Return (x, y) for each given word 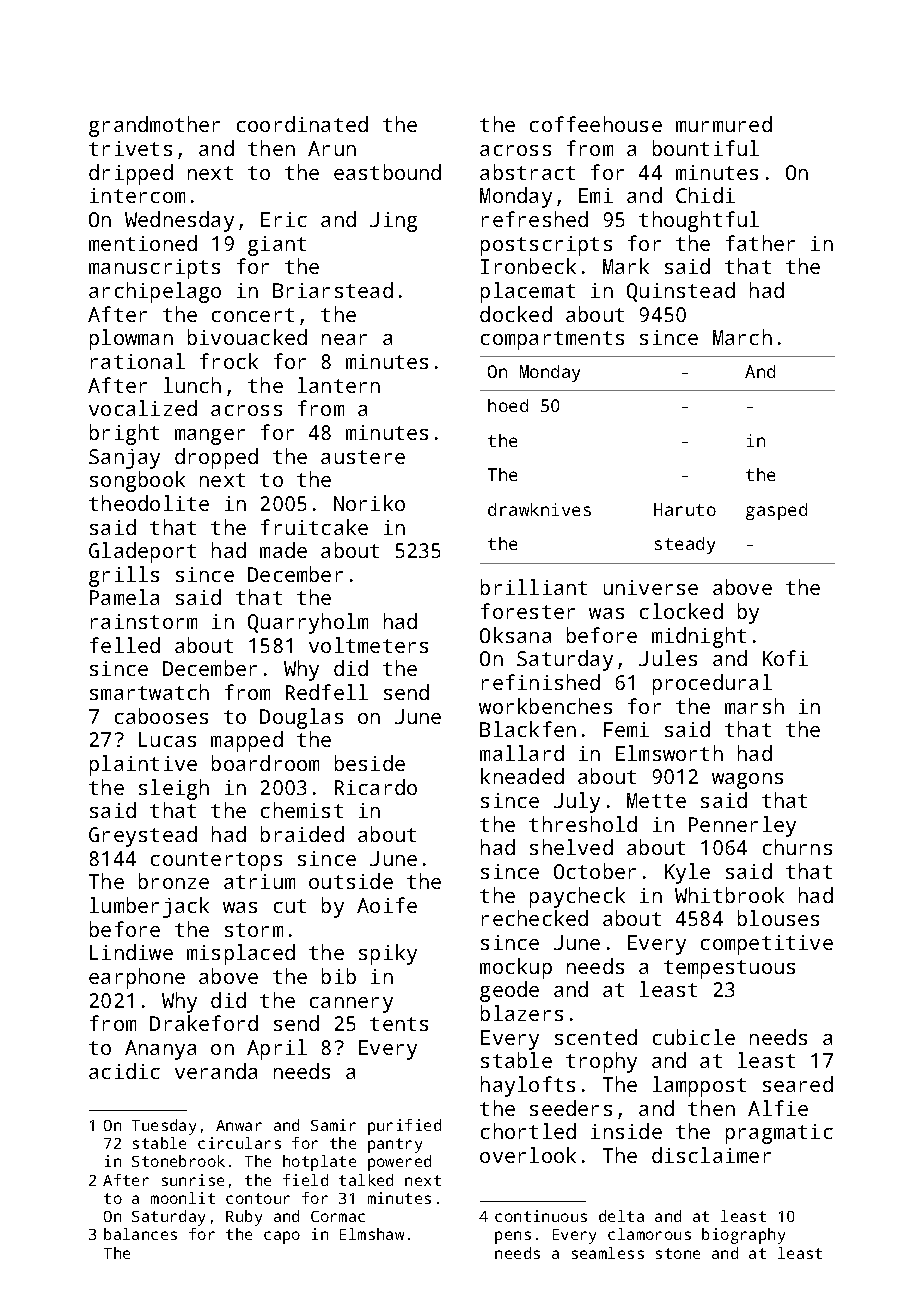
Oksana (515, 635)
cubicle (694, 1037)
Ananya (160, 1050)
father (760, 243)
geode (509, 991)
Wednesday (179, 221)
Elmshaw (372, 1234)
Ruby (244, 1218)
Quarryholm (308, 623)
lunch (192, 385)
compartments (552, 340)
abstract (527, 172)
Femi (626, 729)
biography (743, 1236)
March (742, 337)
